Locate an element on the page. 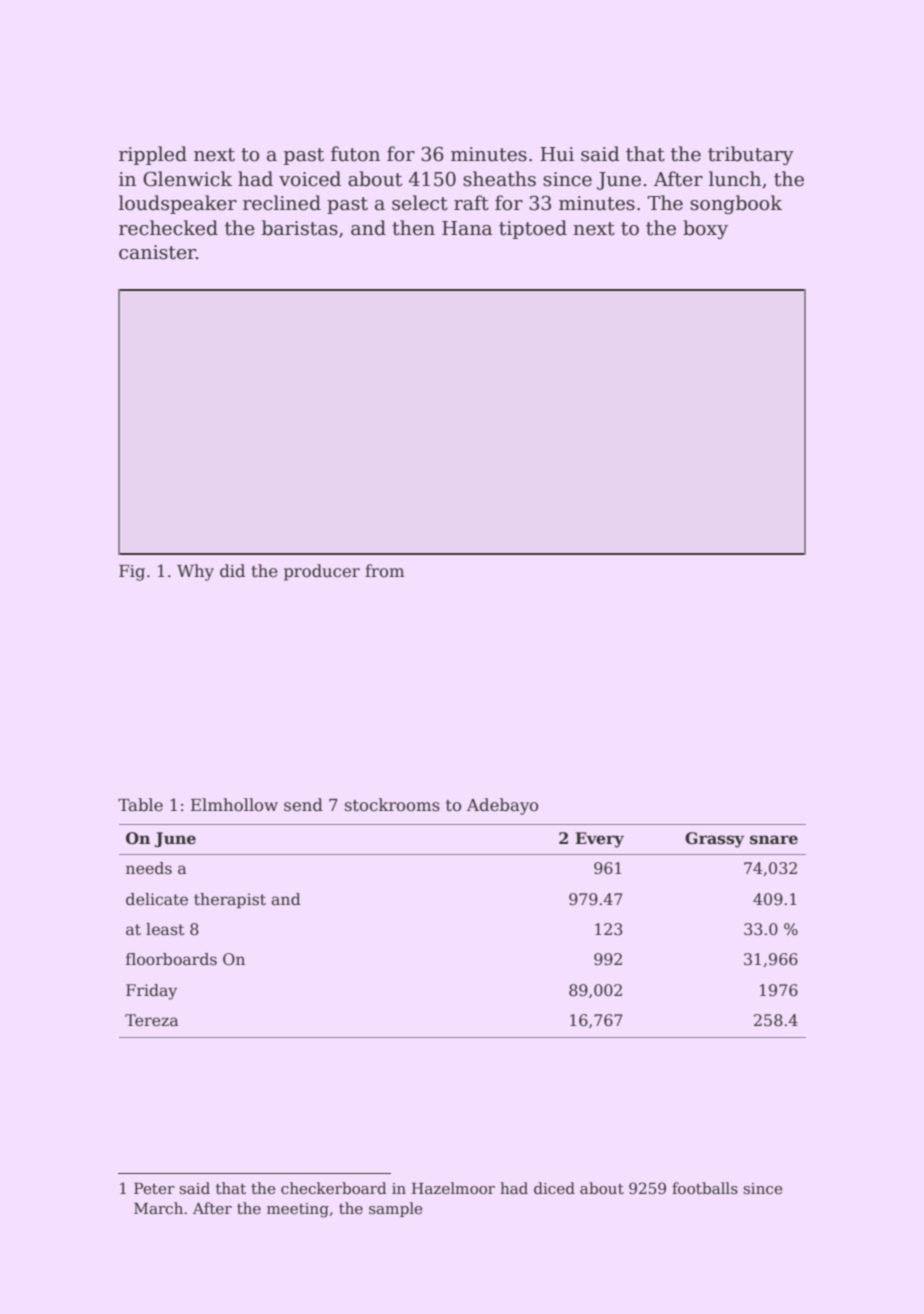  boxy is located at coordinates (705, 229).
